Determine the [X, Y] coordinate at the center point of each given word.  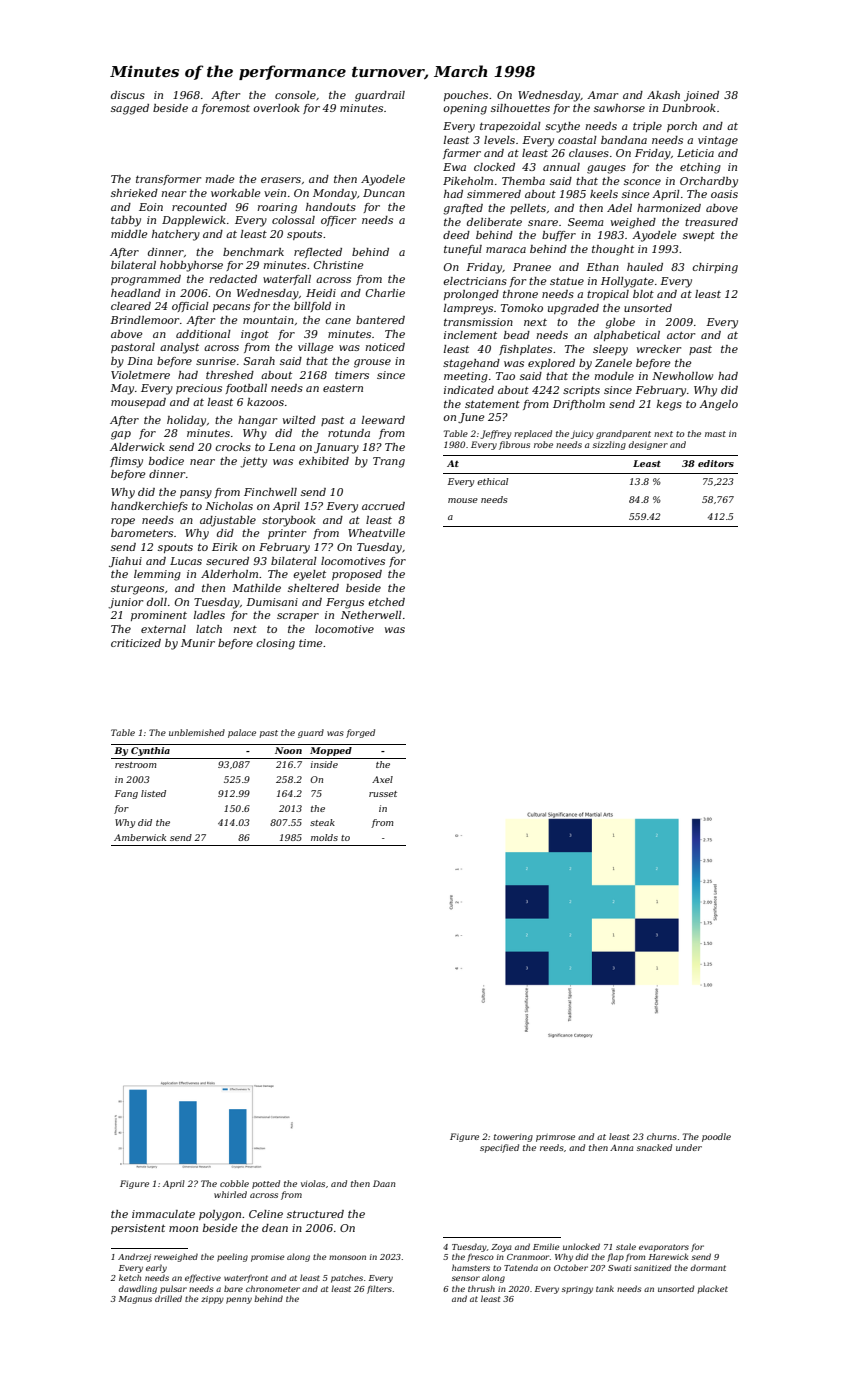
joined [701, 96]
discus [128, 95]
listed [153, 793]
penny [239, 1300]
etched [386, 602]
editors [716, 463]
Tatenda [521, 1267]
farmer [462, 154]
